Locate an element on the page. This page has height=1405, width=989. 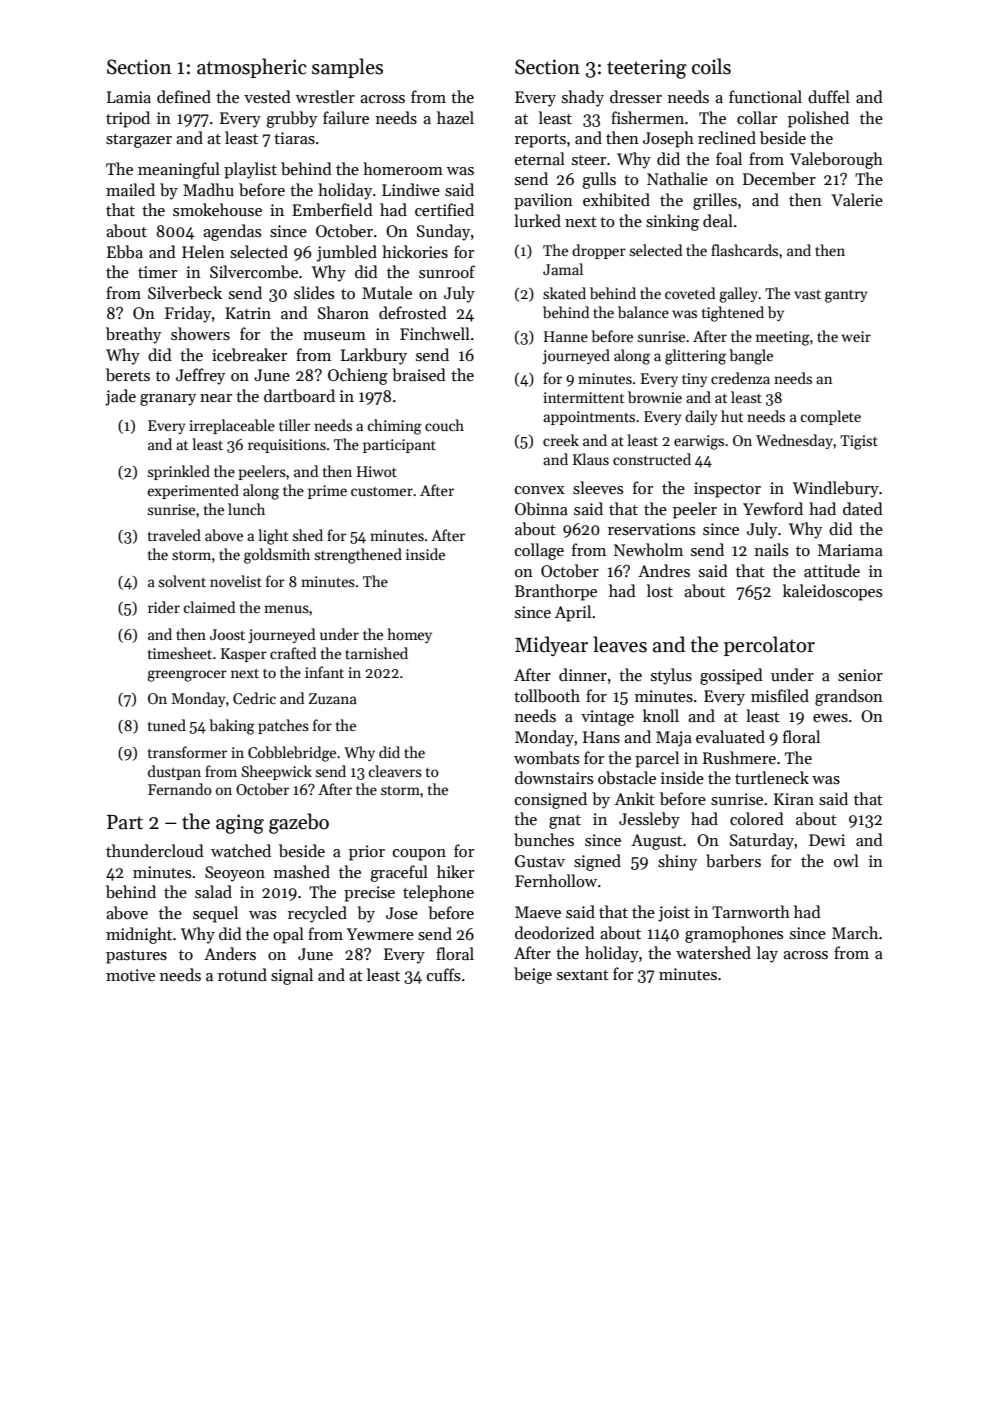
Wednesday is located at coordinates (794, 441).
